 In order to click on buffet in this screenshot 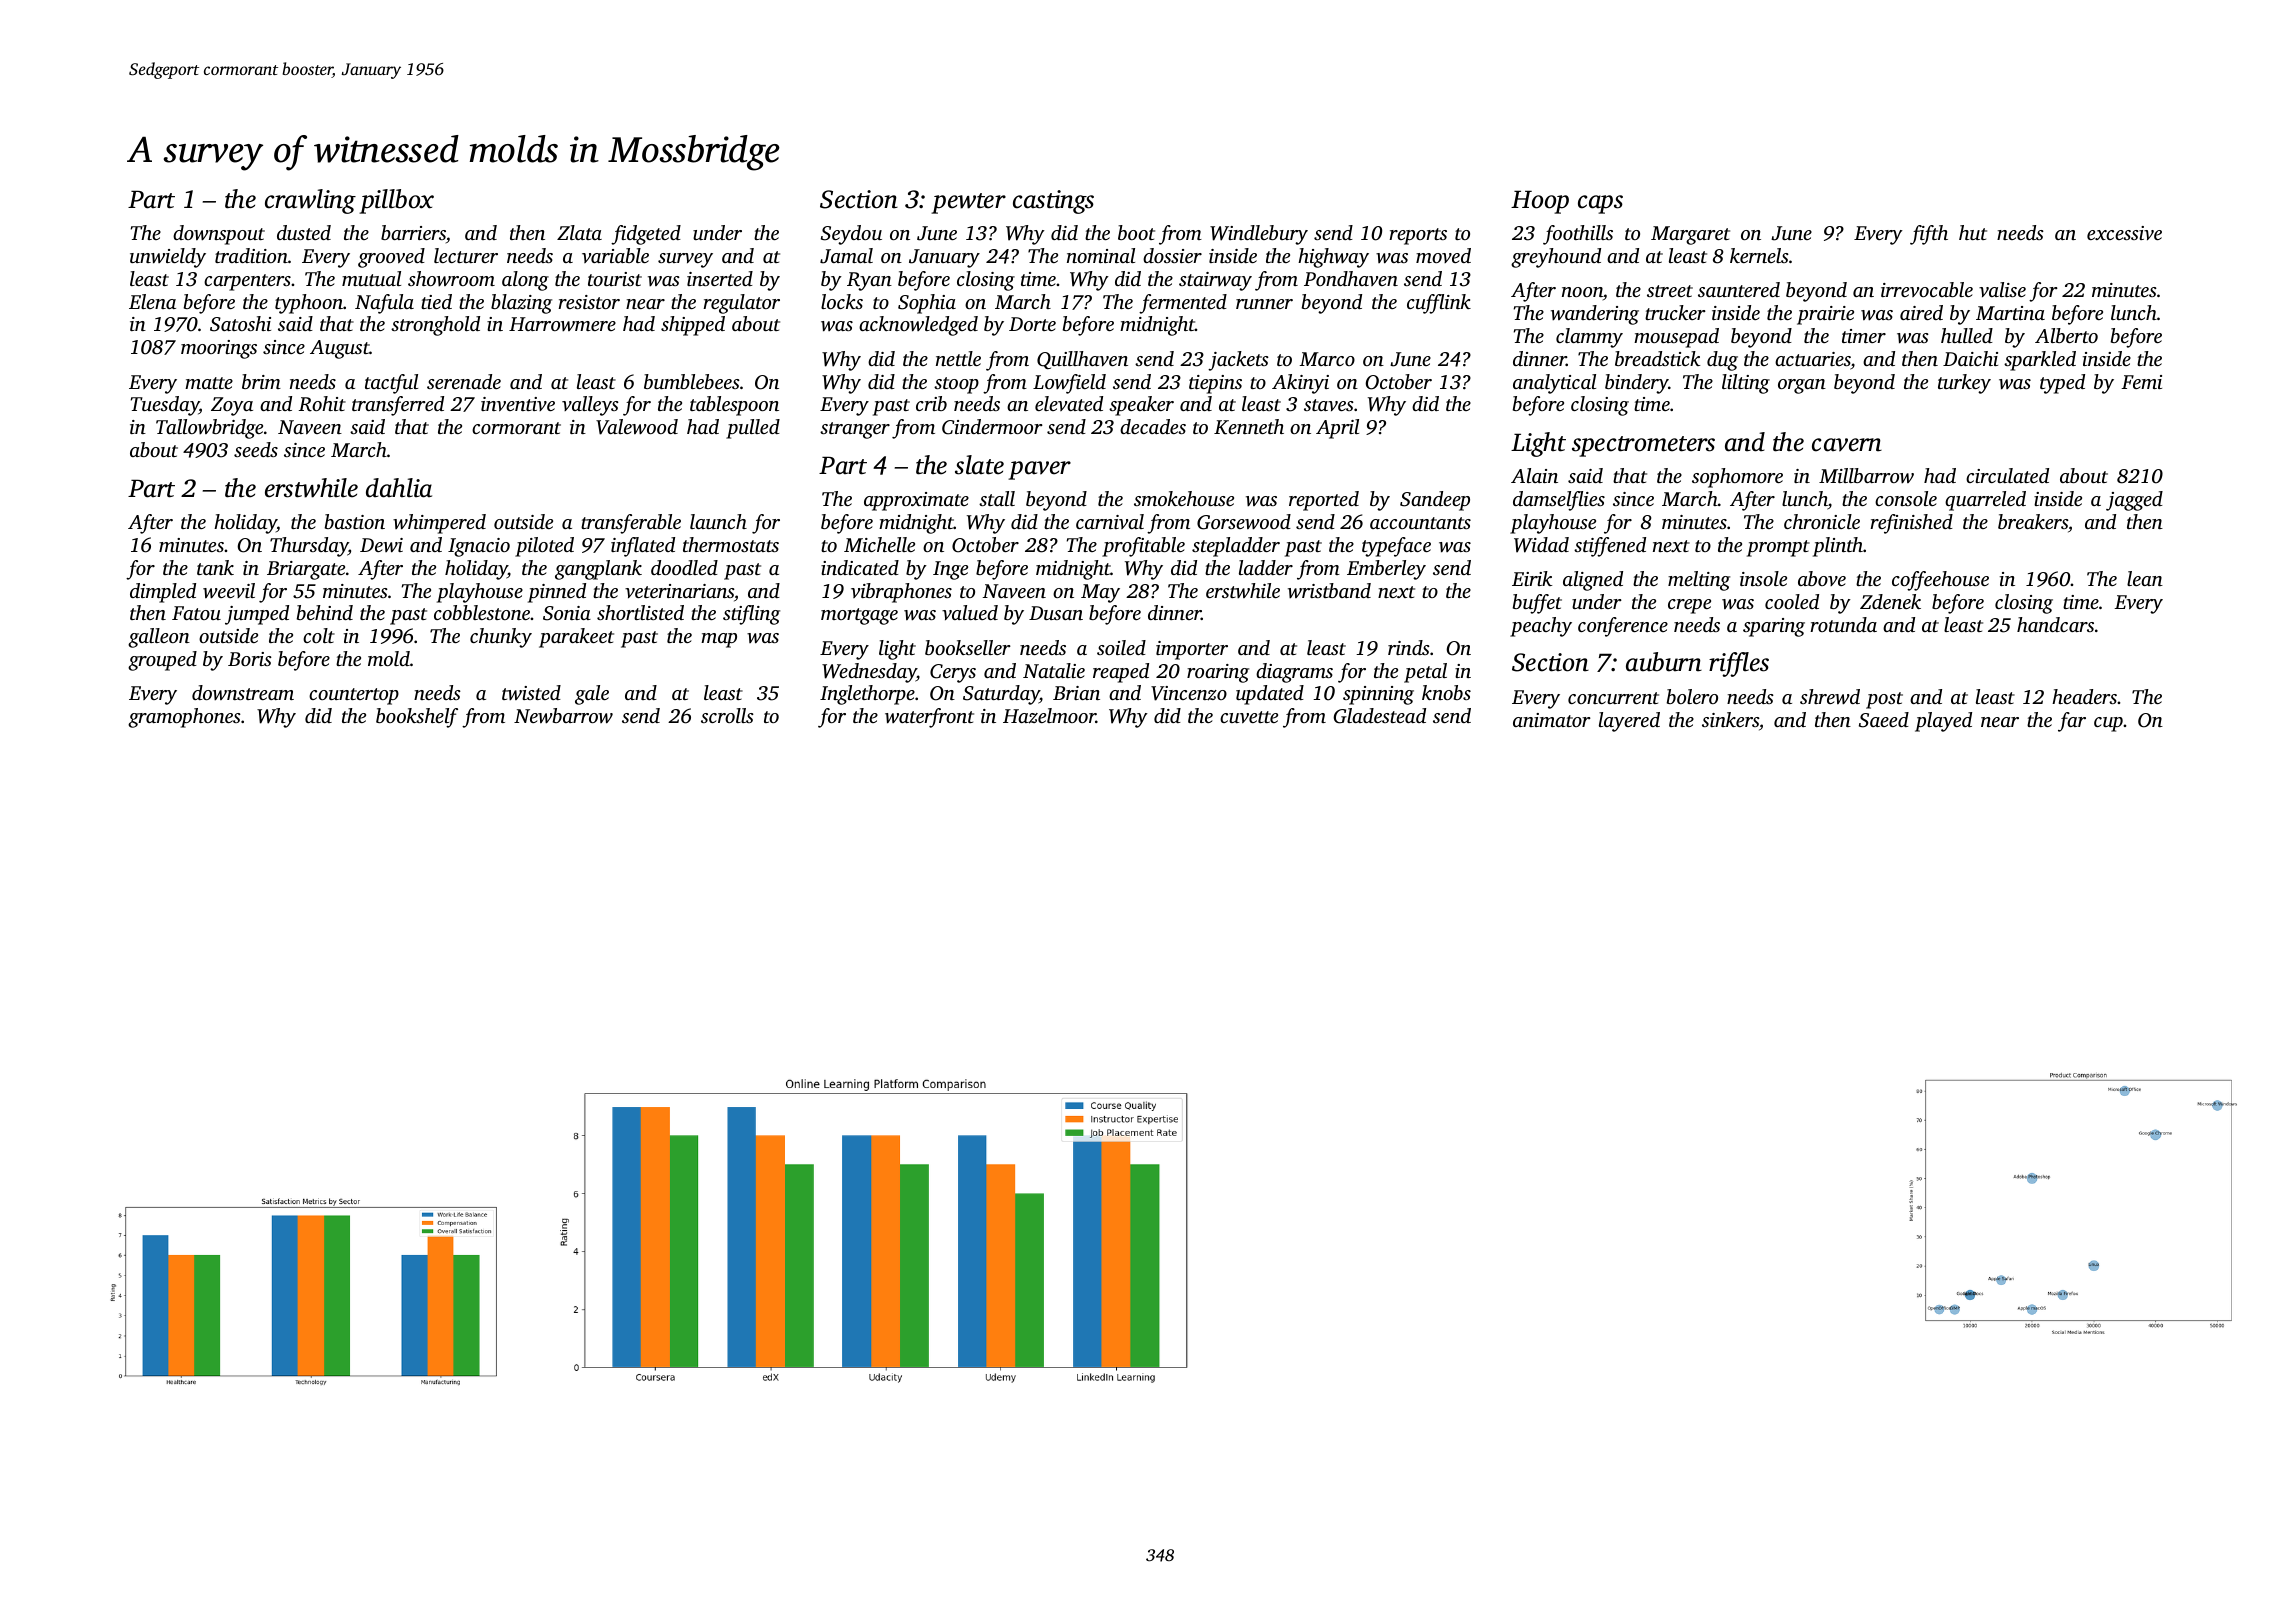, I will do `click(1537, 604)`.
